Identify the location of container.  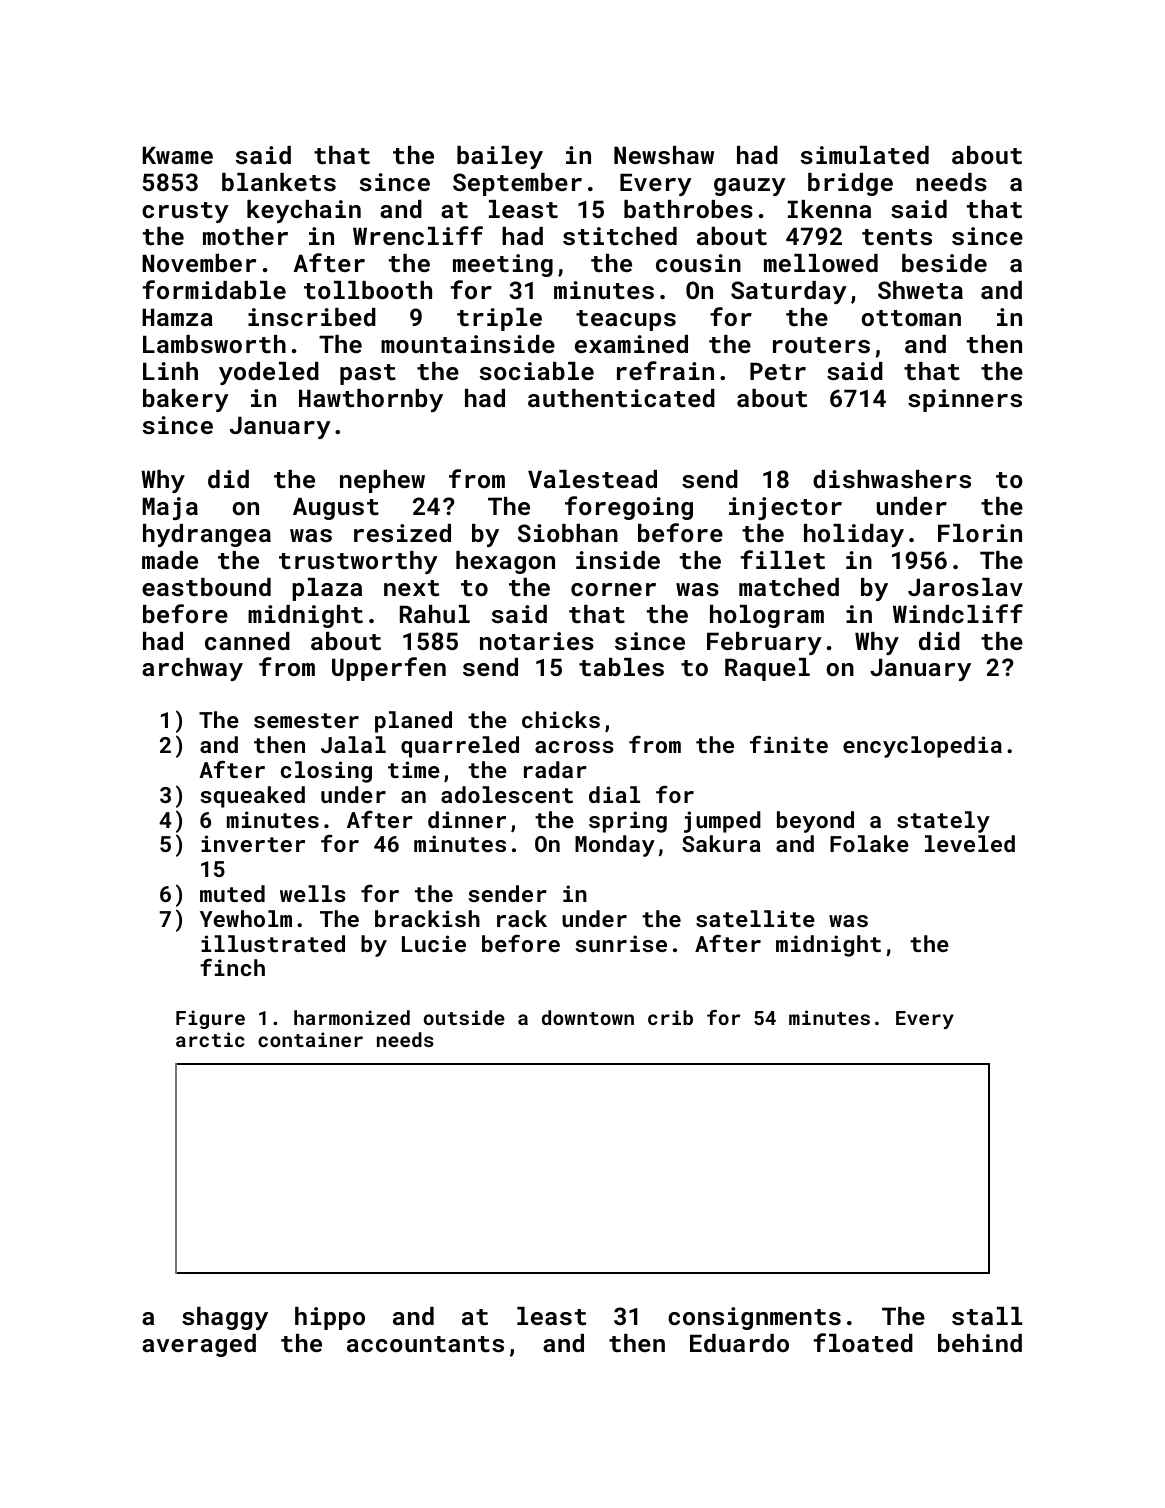
(310, 1039).
